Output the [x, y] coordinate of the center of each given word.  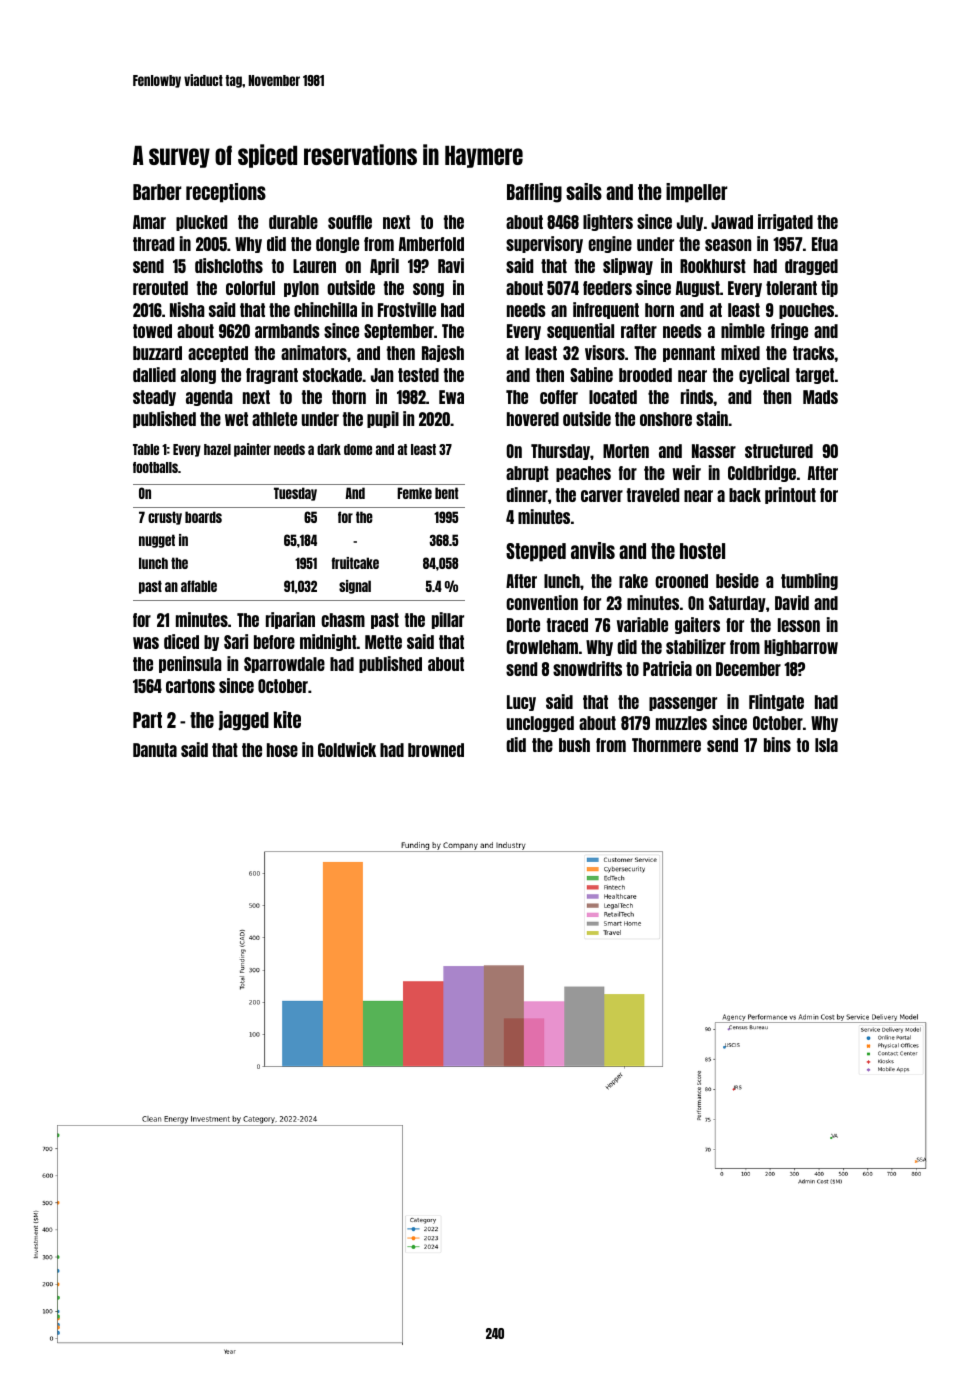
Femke [414, 493]
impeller [697, 193]
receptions [226, 193]
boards [203, 517]
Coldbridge [762, 473]
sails [584, 191]
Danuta [155, 750]
